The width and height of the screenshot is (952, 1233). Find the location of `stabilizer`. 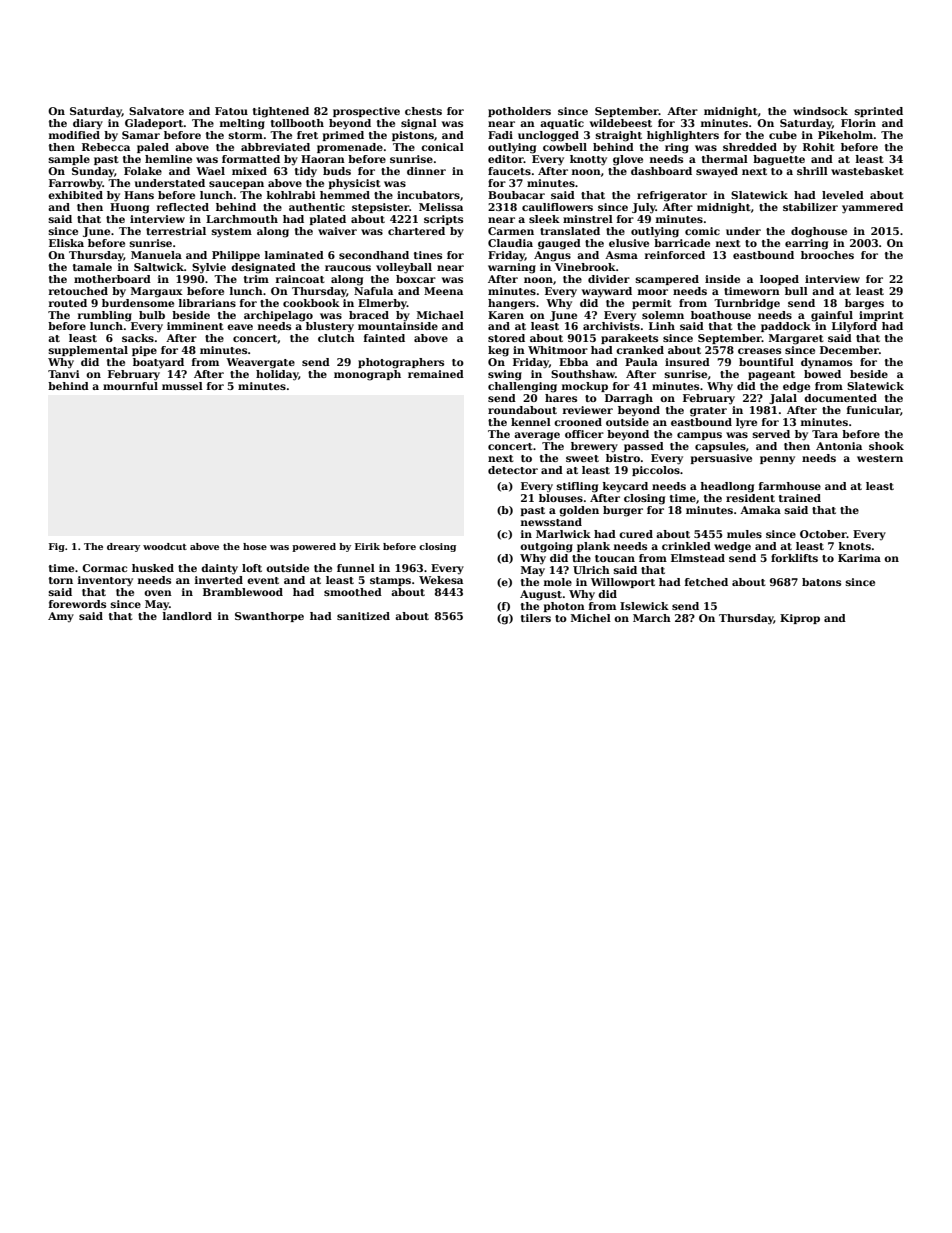

stabilizer is located at coordinates (810, 207).
